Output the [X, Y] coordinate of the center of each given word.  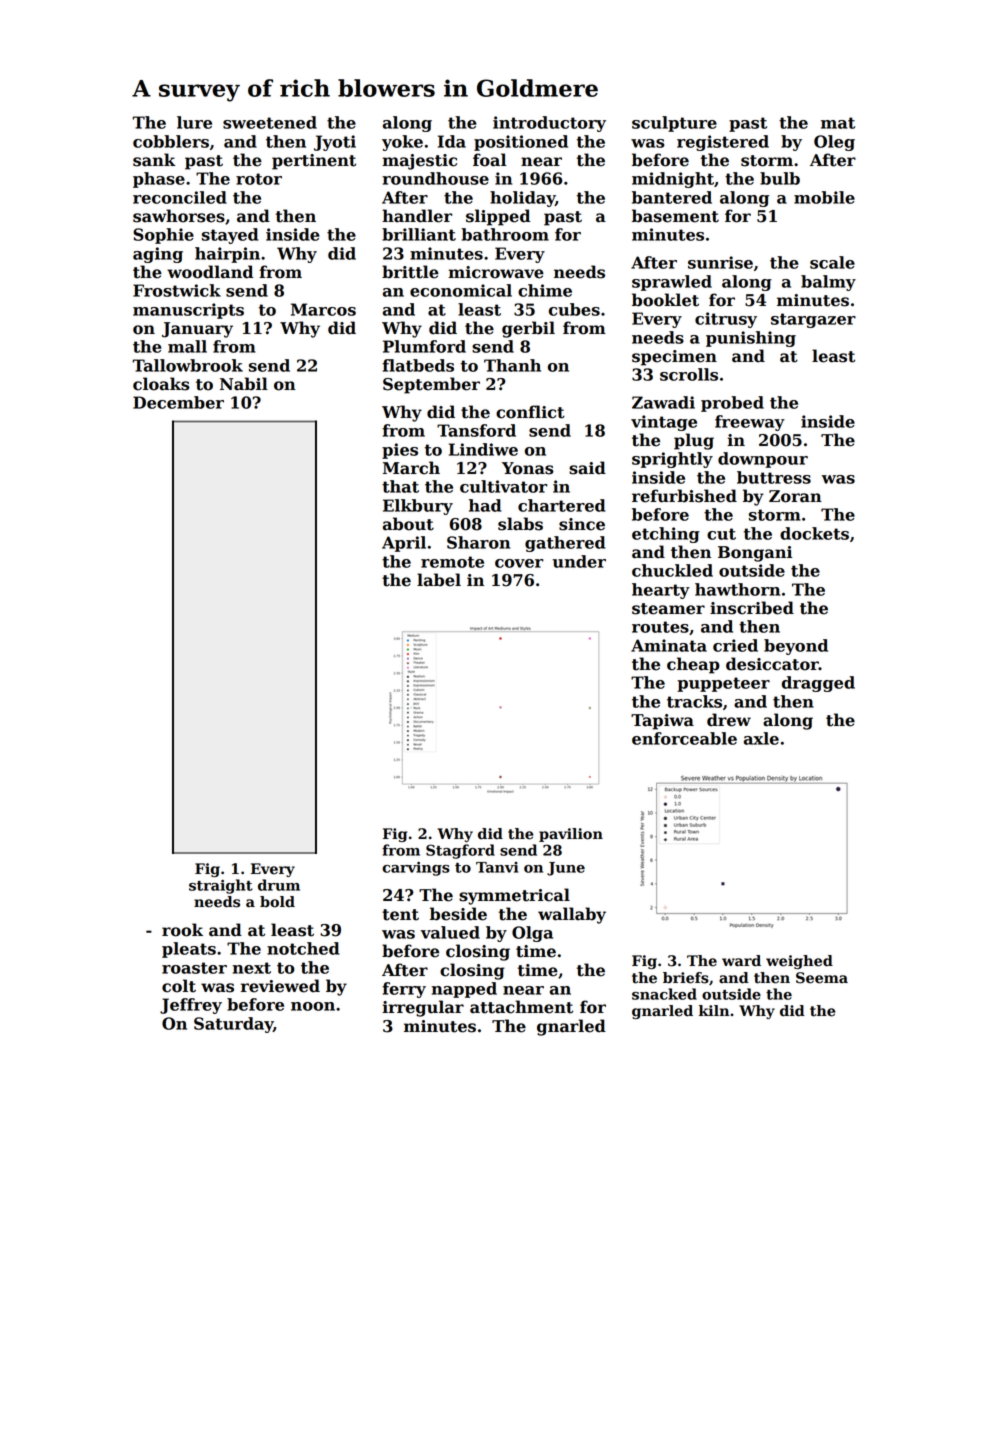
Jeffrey [191, 1006]
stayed [230, 236]
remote [452, 562]
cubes [574, 309]
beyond [796, 647]
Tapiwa [662, 722]
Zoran [795, 496]
